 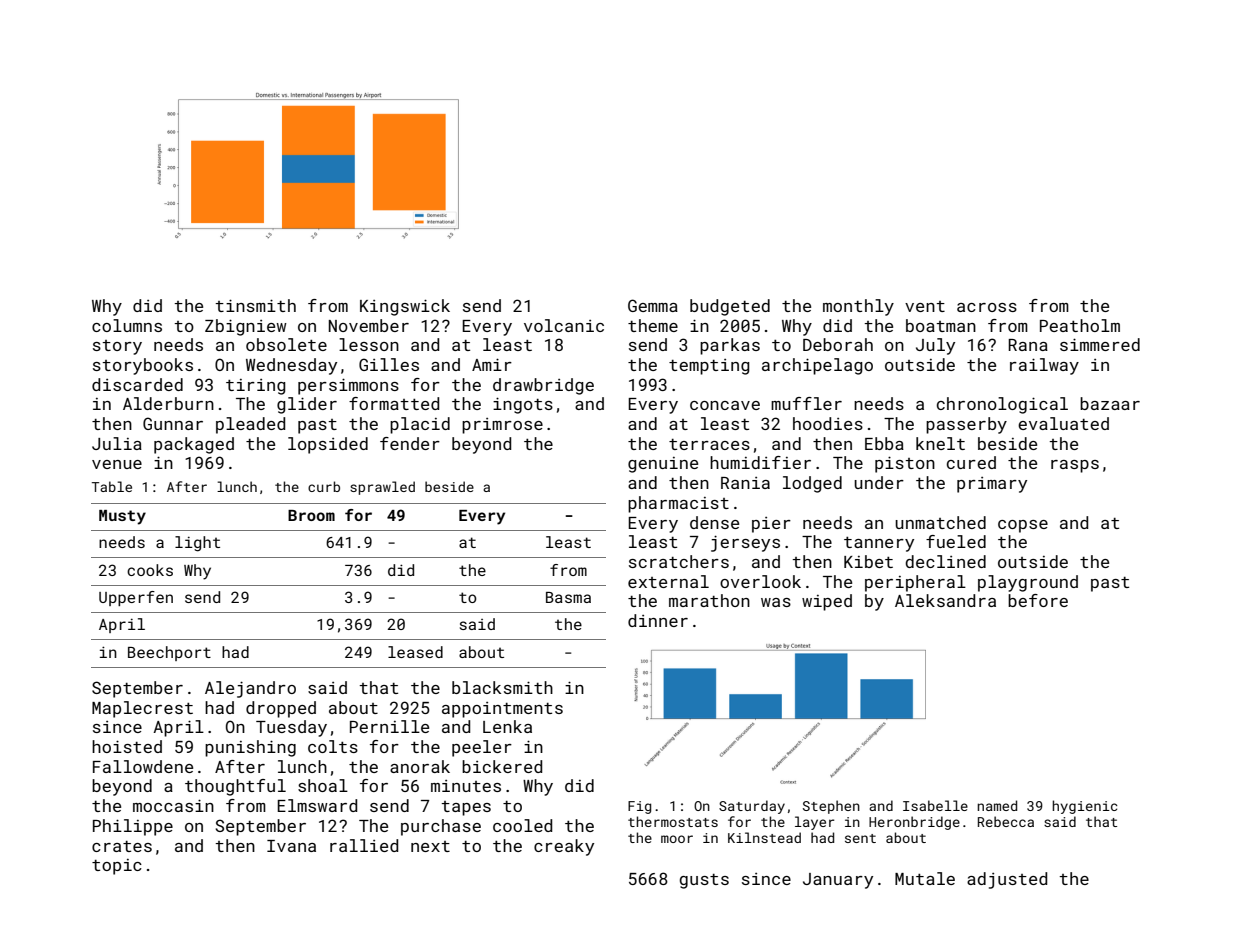 I want to click on named, so click(x=997, y=805).
